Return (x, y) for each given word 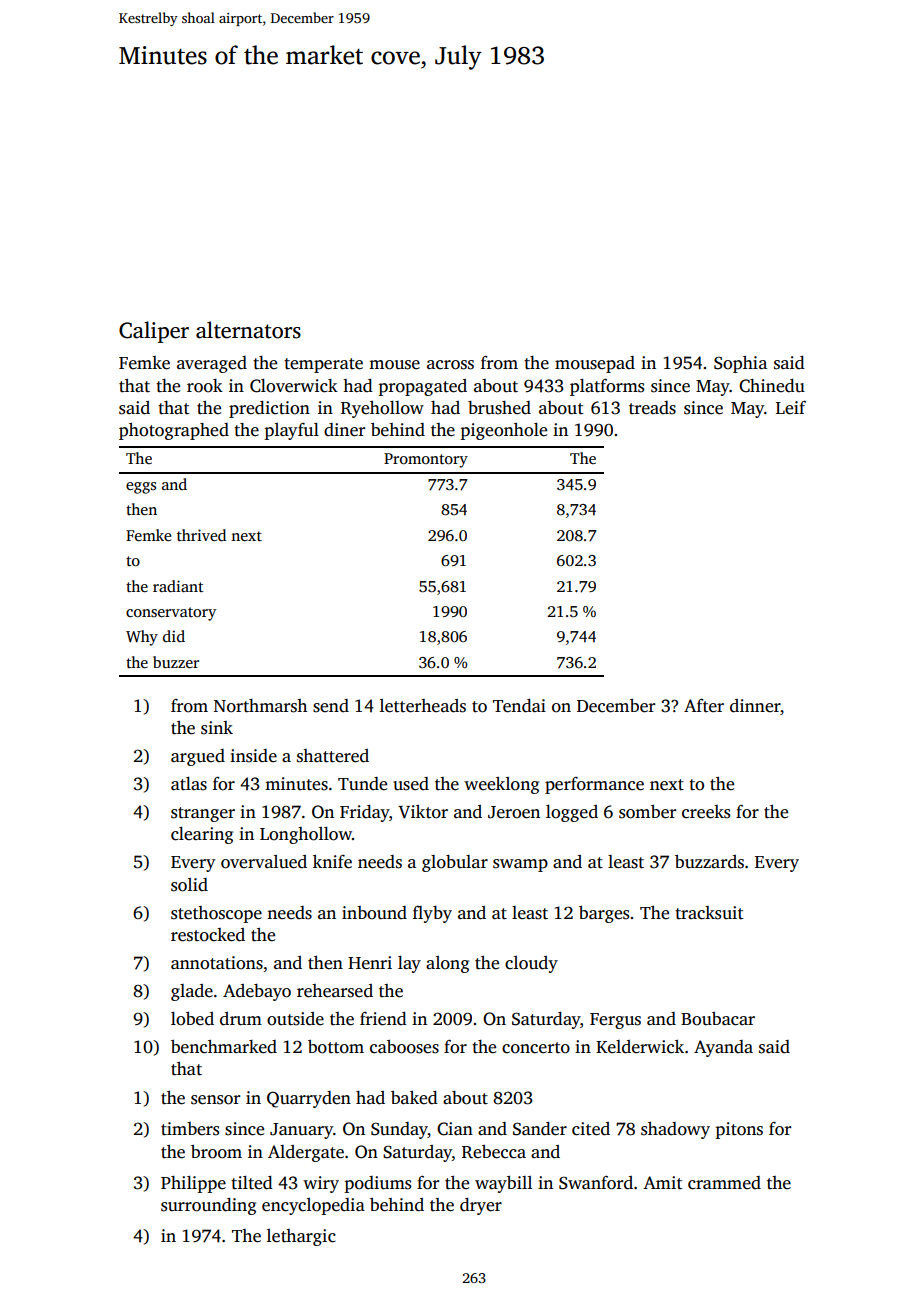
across (450, 365)
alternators (248, 330)
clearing (202, 835)
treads (652, 408)
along (447, 964)
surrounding (208, 1206)
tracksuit (709, 913)
